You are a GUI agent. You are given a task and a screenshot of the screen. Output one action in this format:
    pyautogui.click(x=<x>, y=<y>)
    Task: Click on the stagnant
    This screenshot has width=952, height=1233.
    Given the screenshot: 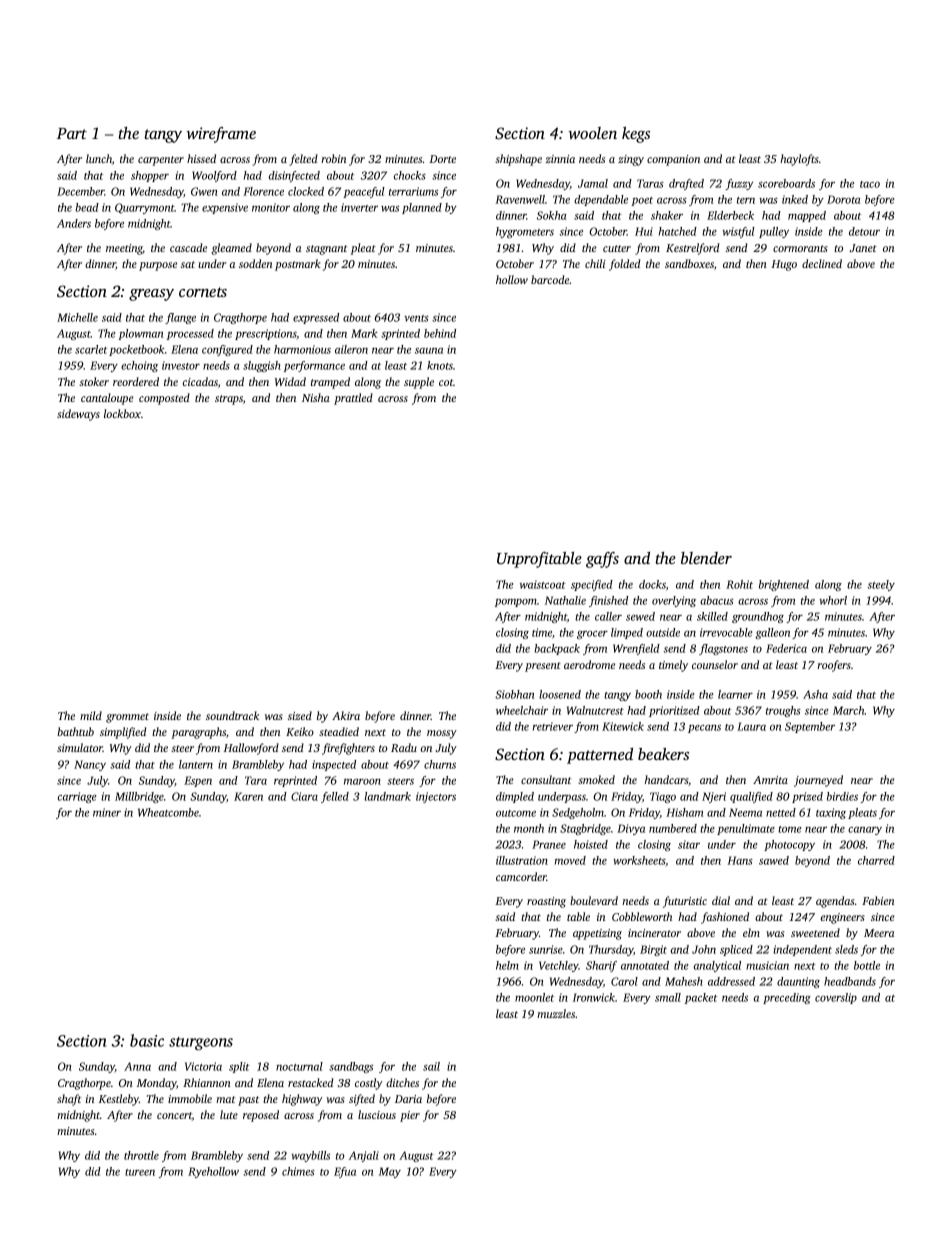 What is the action you would take?
    pyautogui.click(x=326, y=250)
